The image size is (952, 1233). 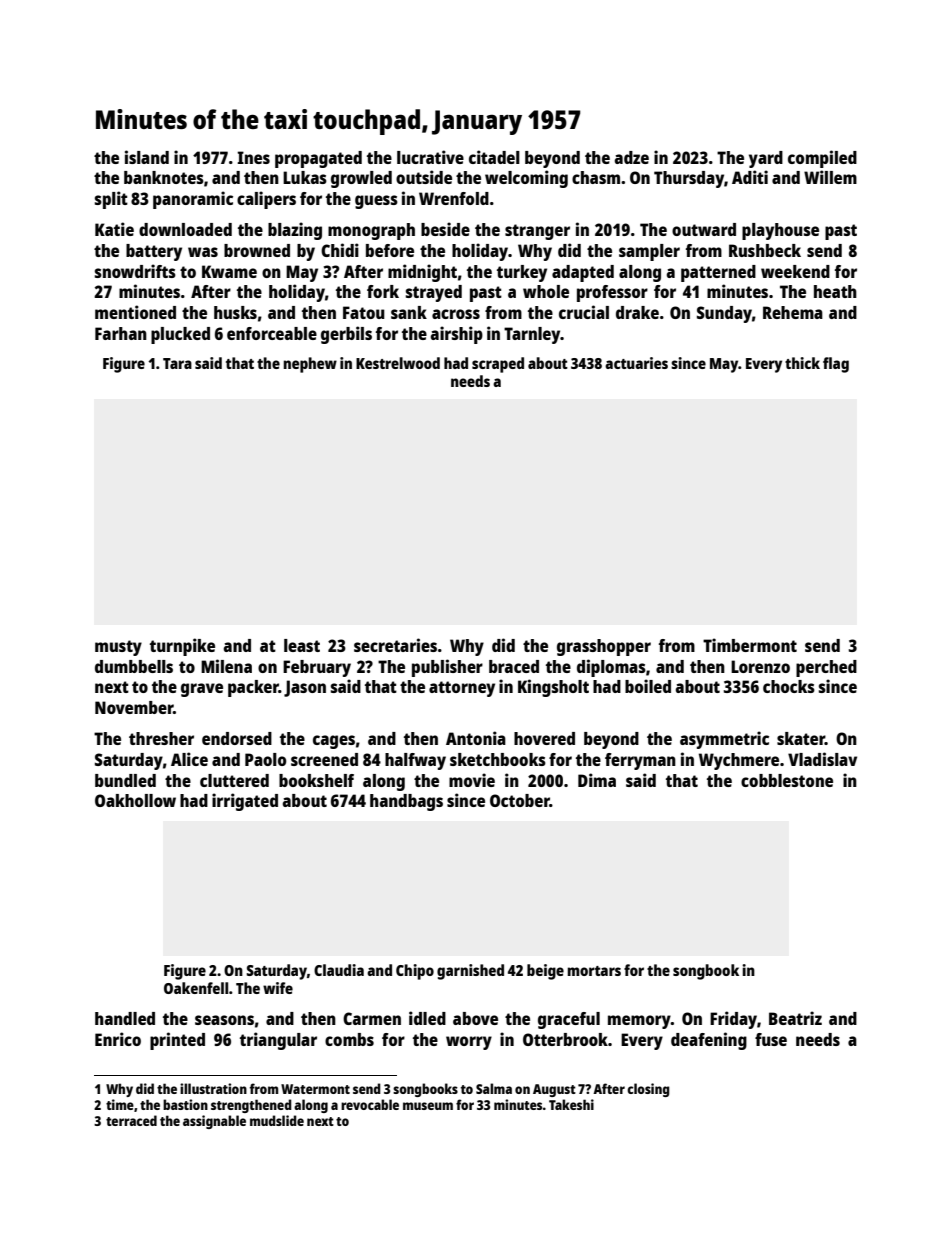 What do you see at coordinates (594, 971) in the image?
I see `mortars` at bounding box center [594, 971].
